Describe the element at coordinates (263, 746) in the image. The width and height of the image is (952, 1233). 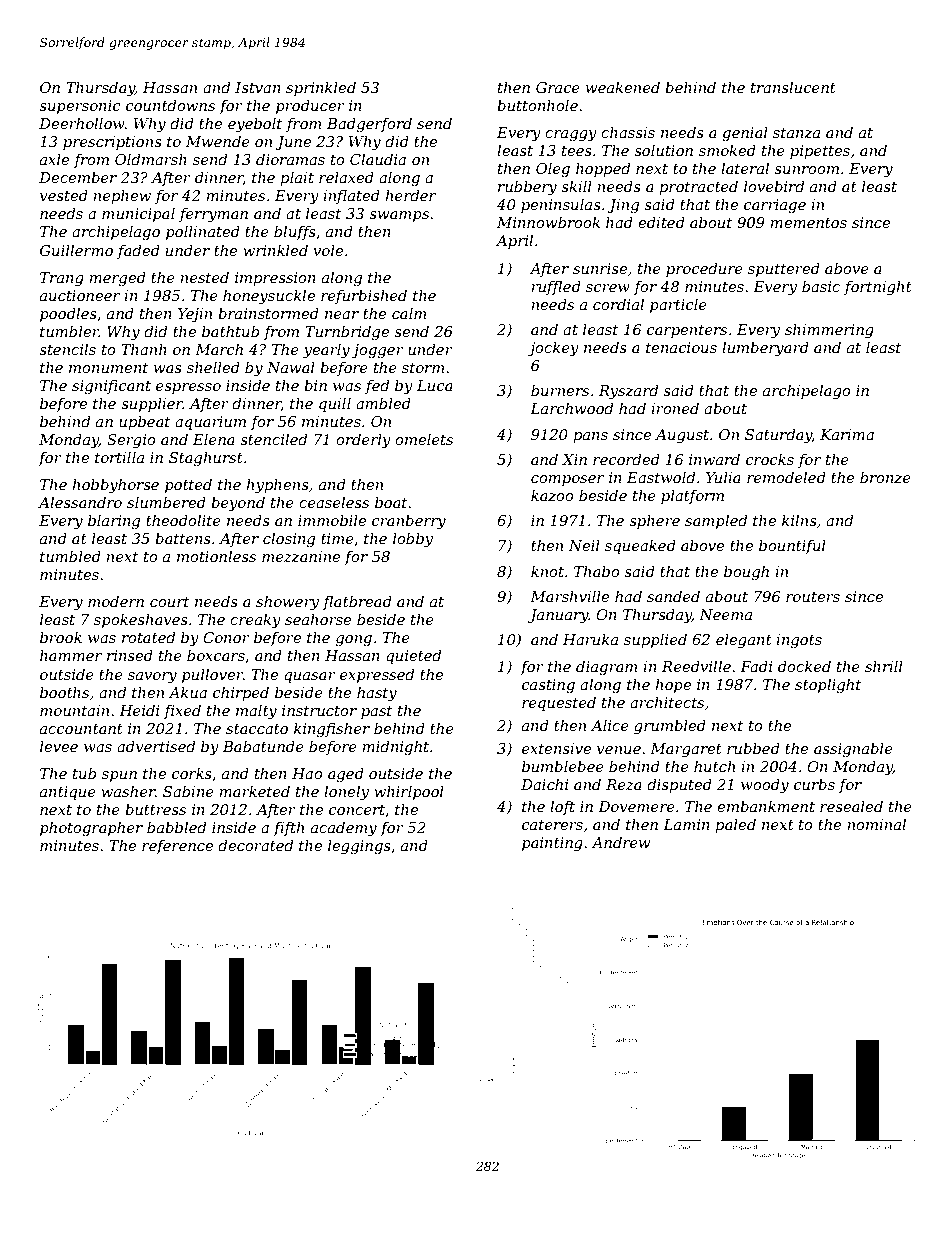
I see `Babatunde` at that location.
